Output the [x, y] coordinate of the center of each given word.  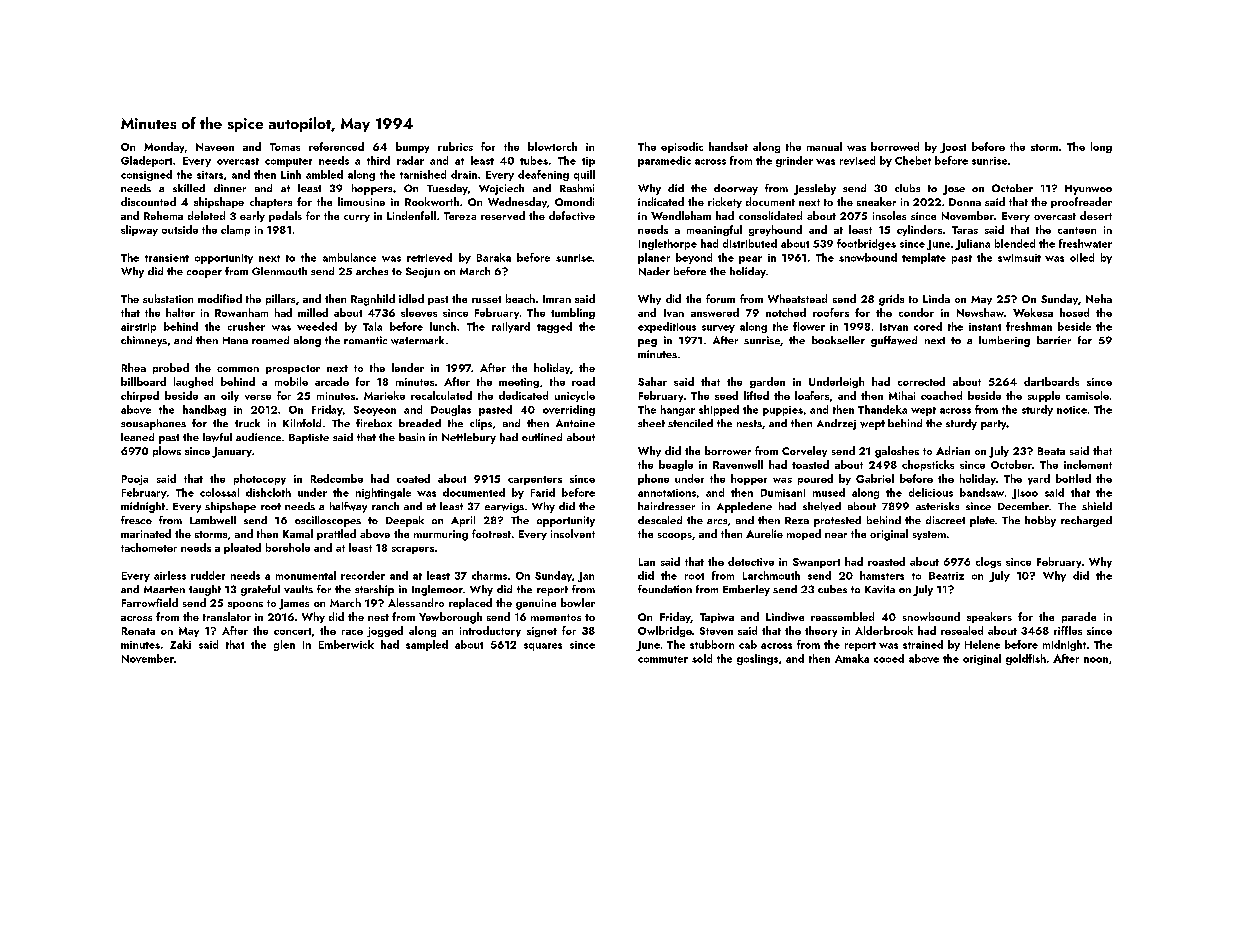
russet [486, 299]
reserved [503, 215]
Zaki [180, 644]
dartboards [1051, 381]
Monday [164, 147]
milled [313, 312]
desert [1096, 215]
